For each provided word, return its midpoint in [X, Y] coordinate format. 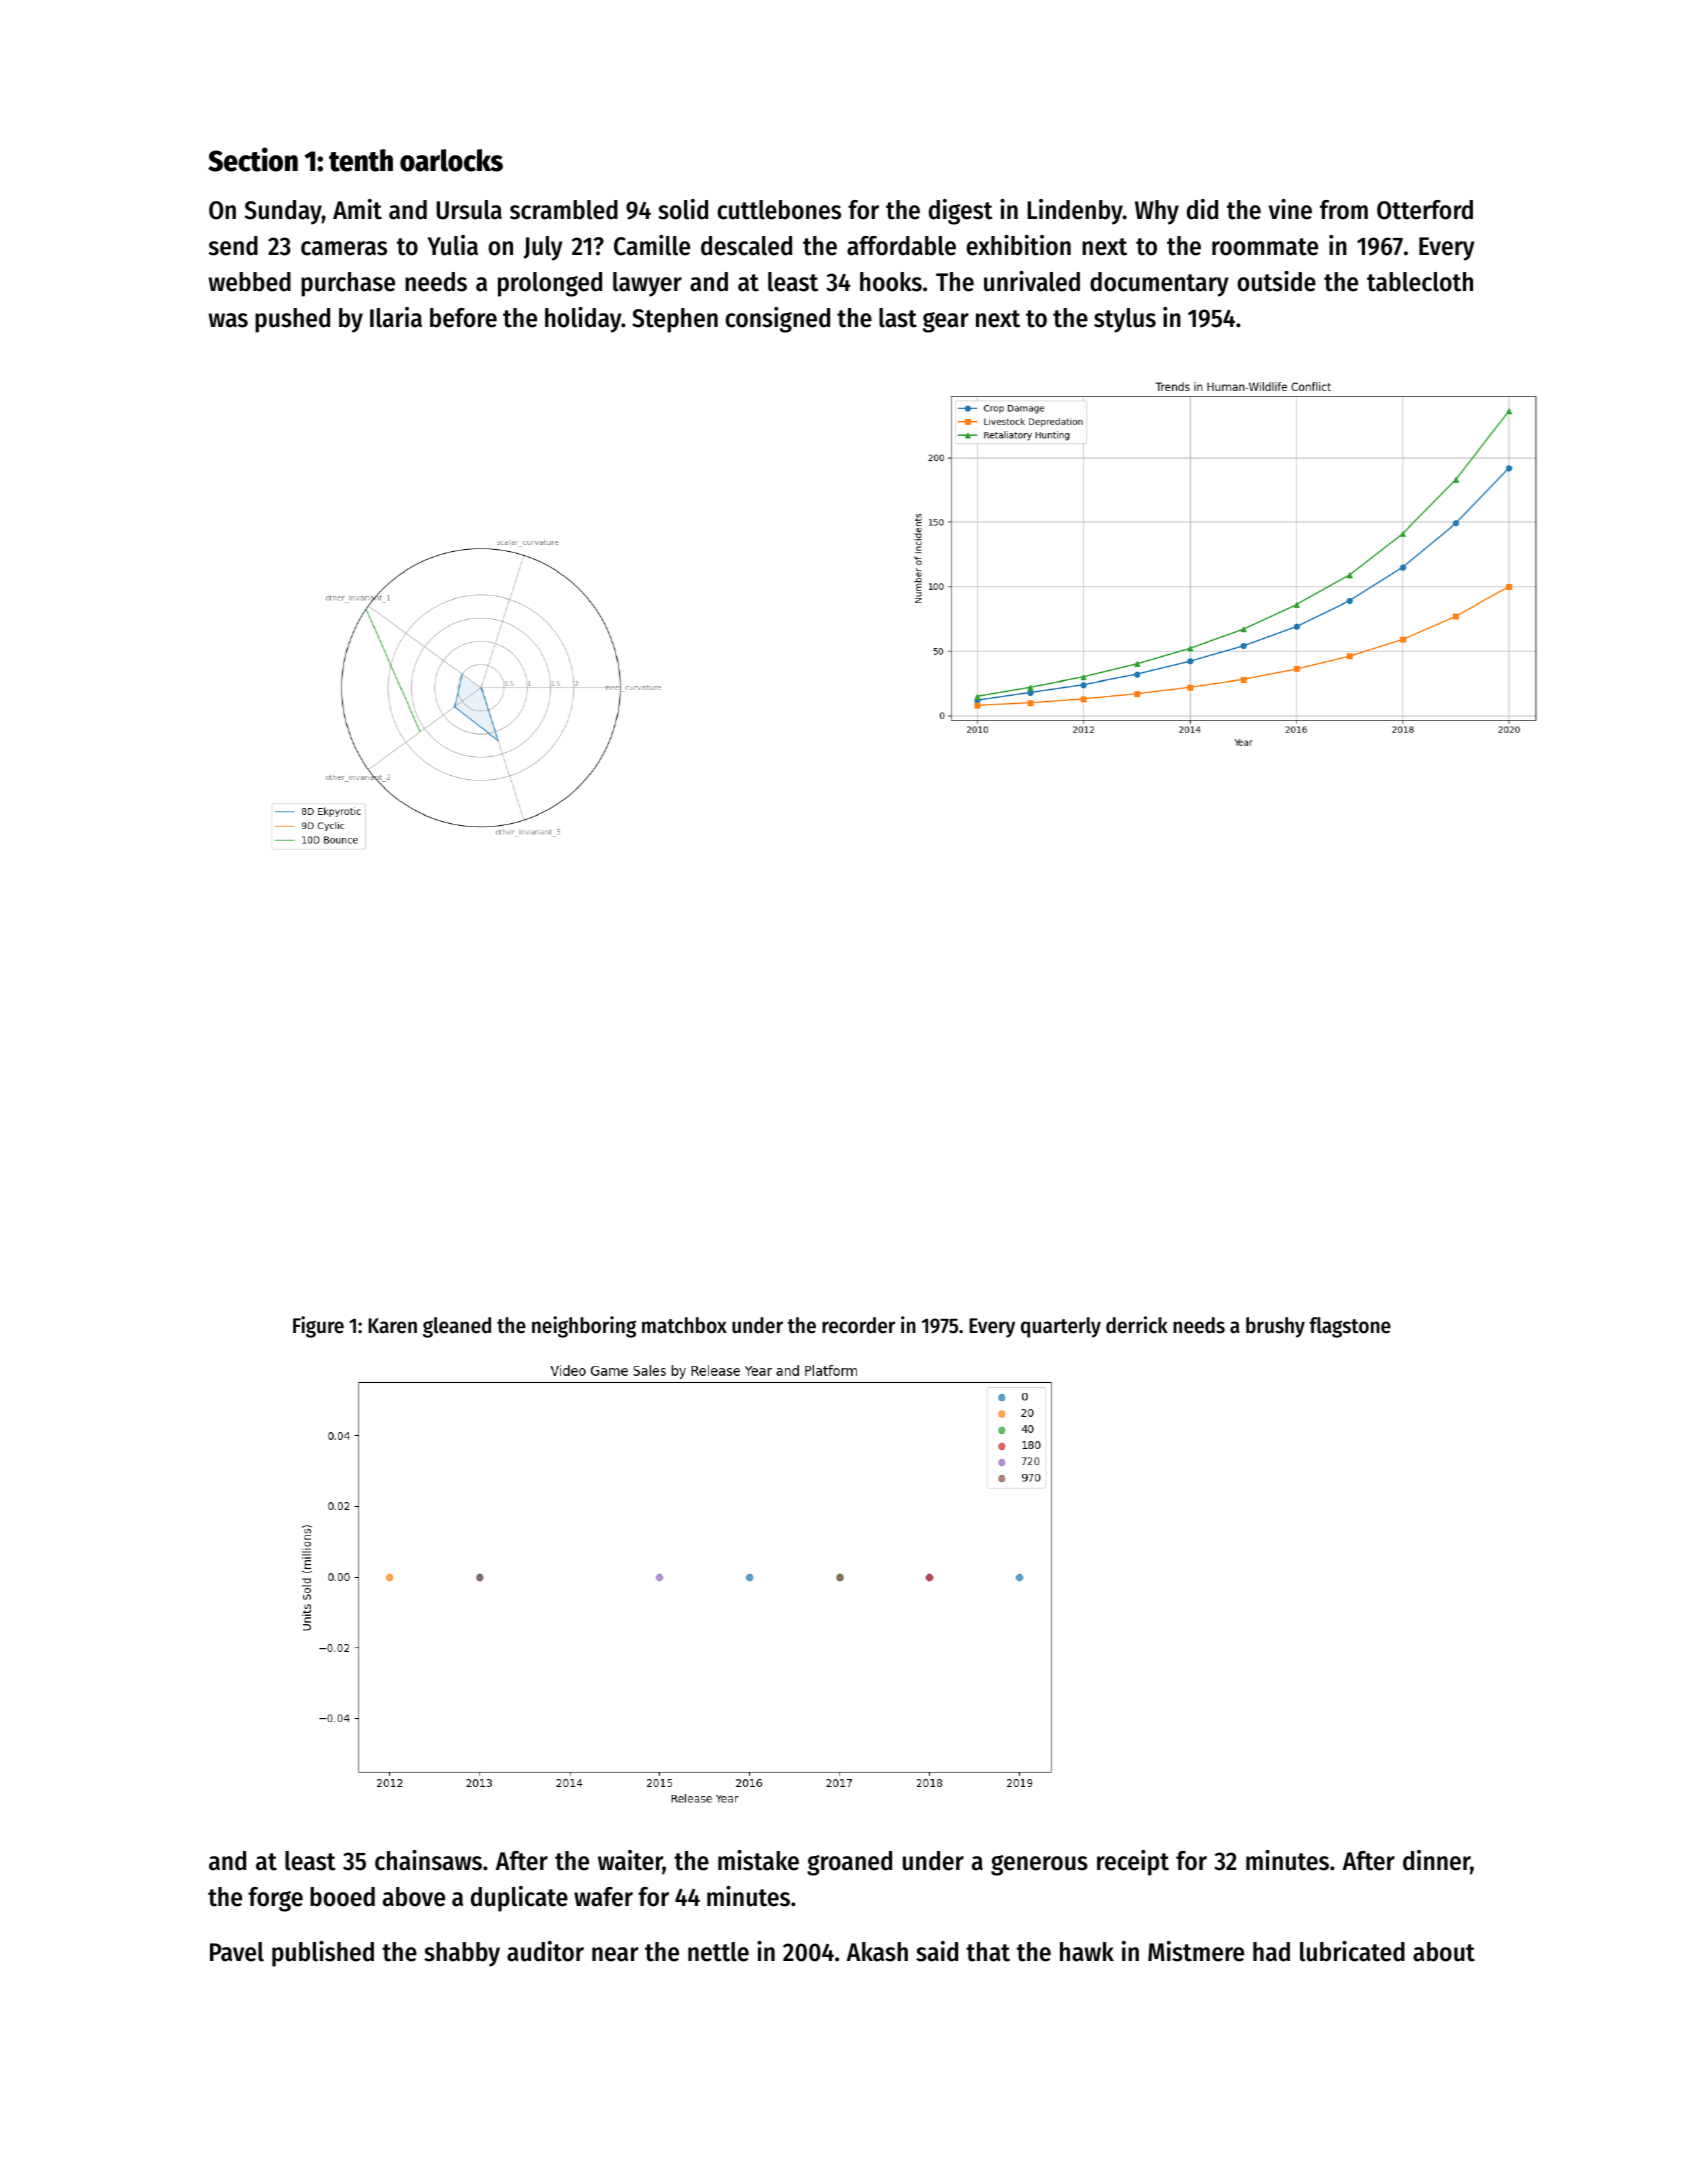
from [1344, 210]
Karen [392, 1326]
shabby [462, 1954]
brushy [1275, 1327]
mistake [758, 1860]
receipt [1133, 1863]
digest [961, 212]
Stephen [675, 320]
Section [253, 159]
